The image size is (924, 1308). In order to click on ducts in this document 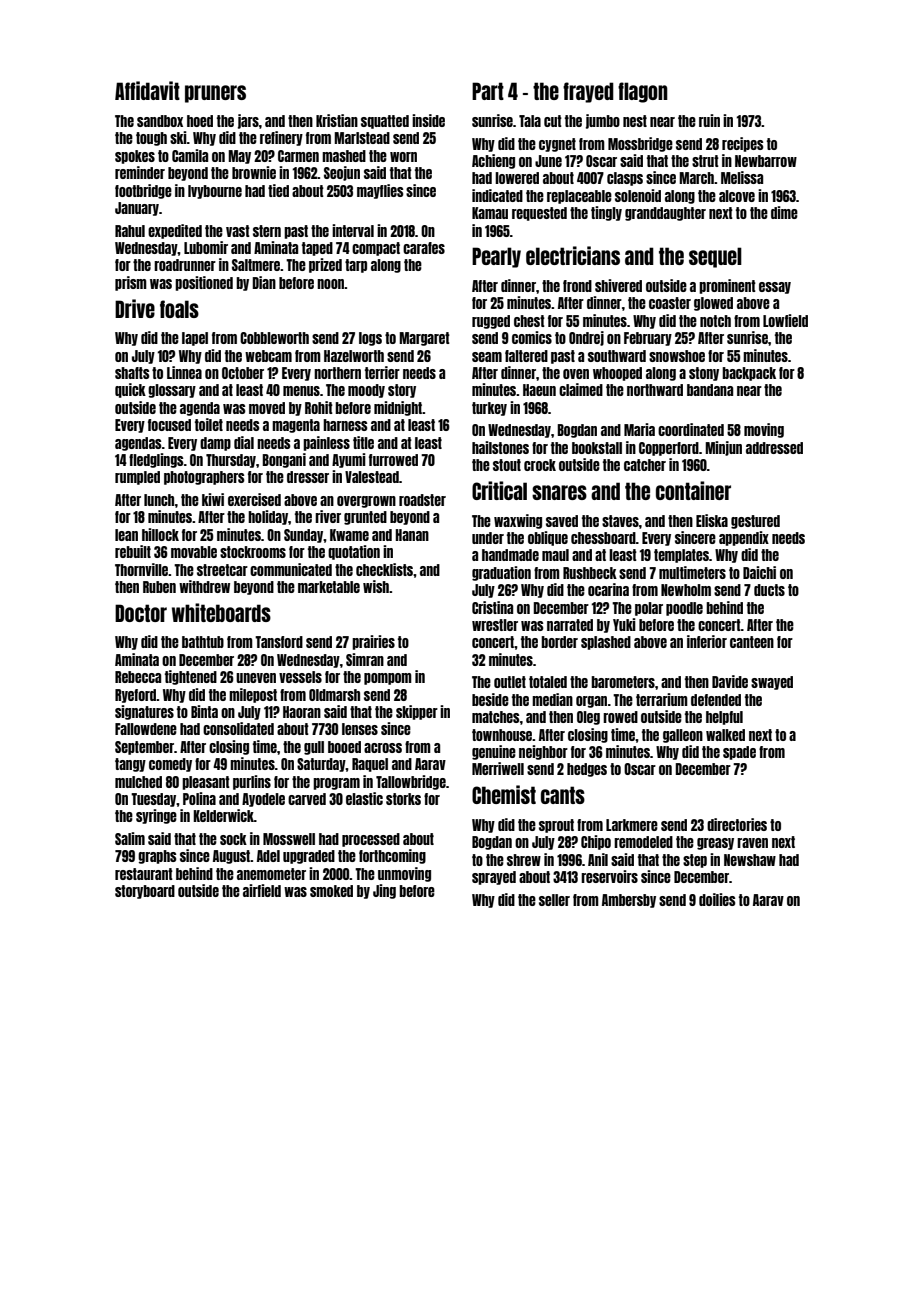, I will do `click(769, 590)`.
